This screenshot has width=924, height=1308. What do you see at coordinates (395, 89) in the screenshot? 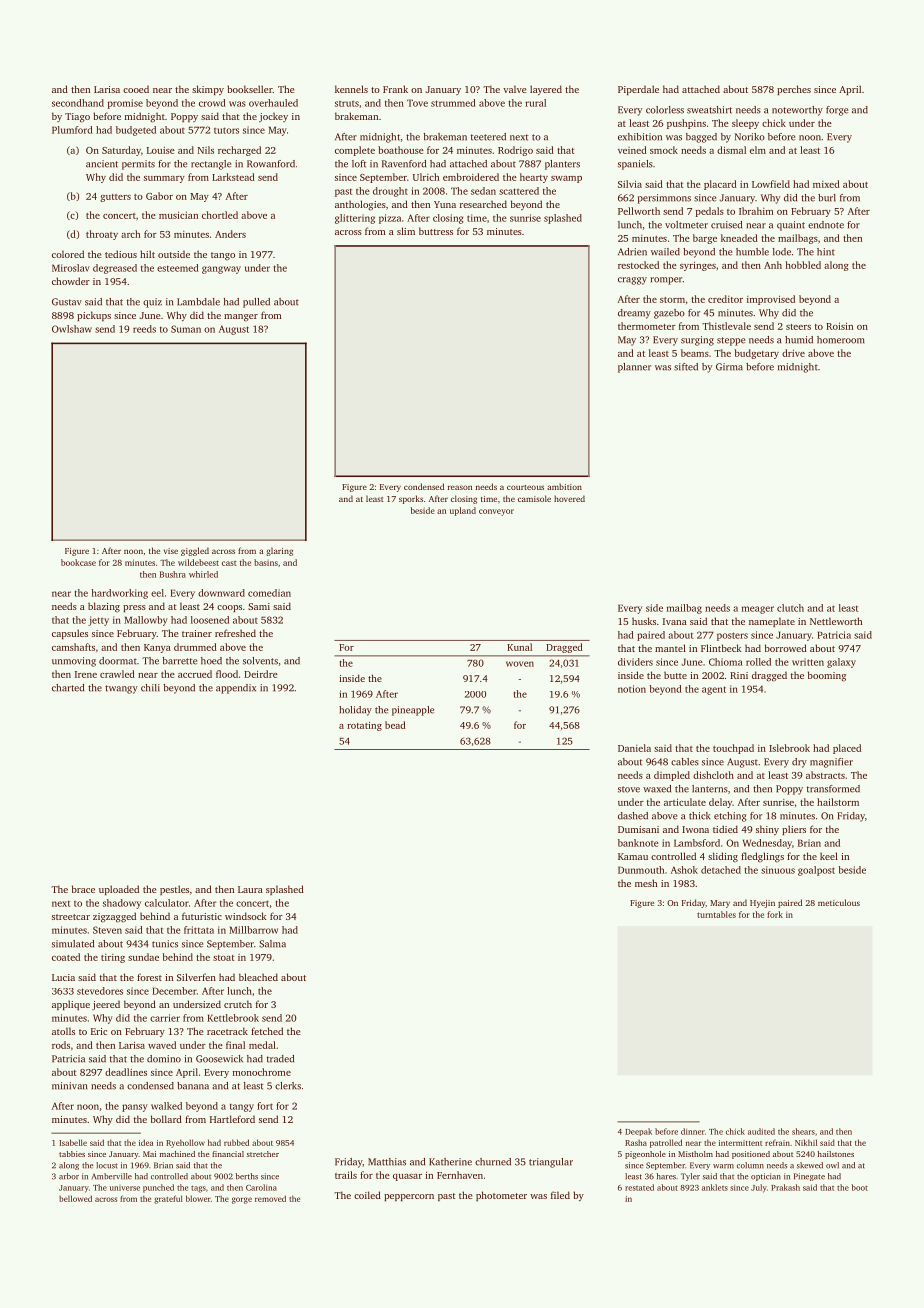
I see `Frank` at bounding box center [395, 89].
